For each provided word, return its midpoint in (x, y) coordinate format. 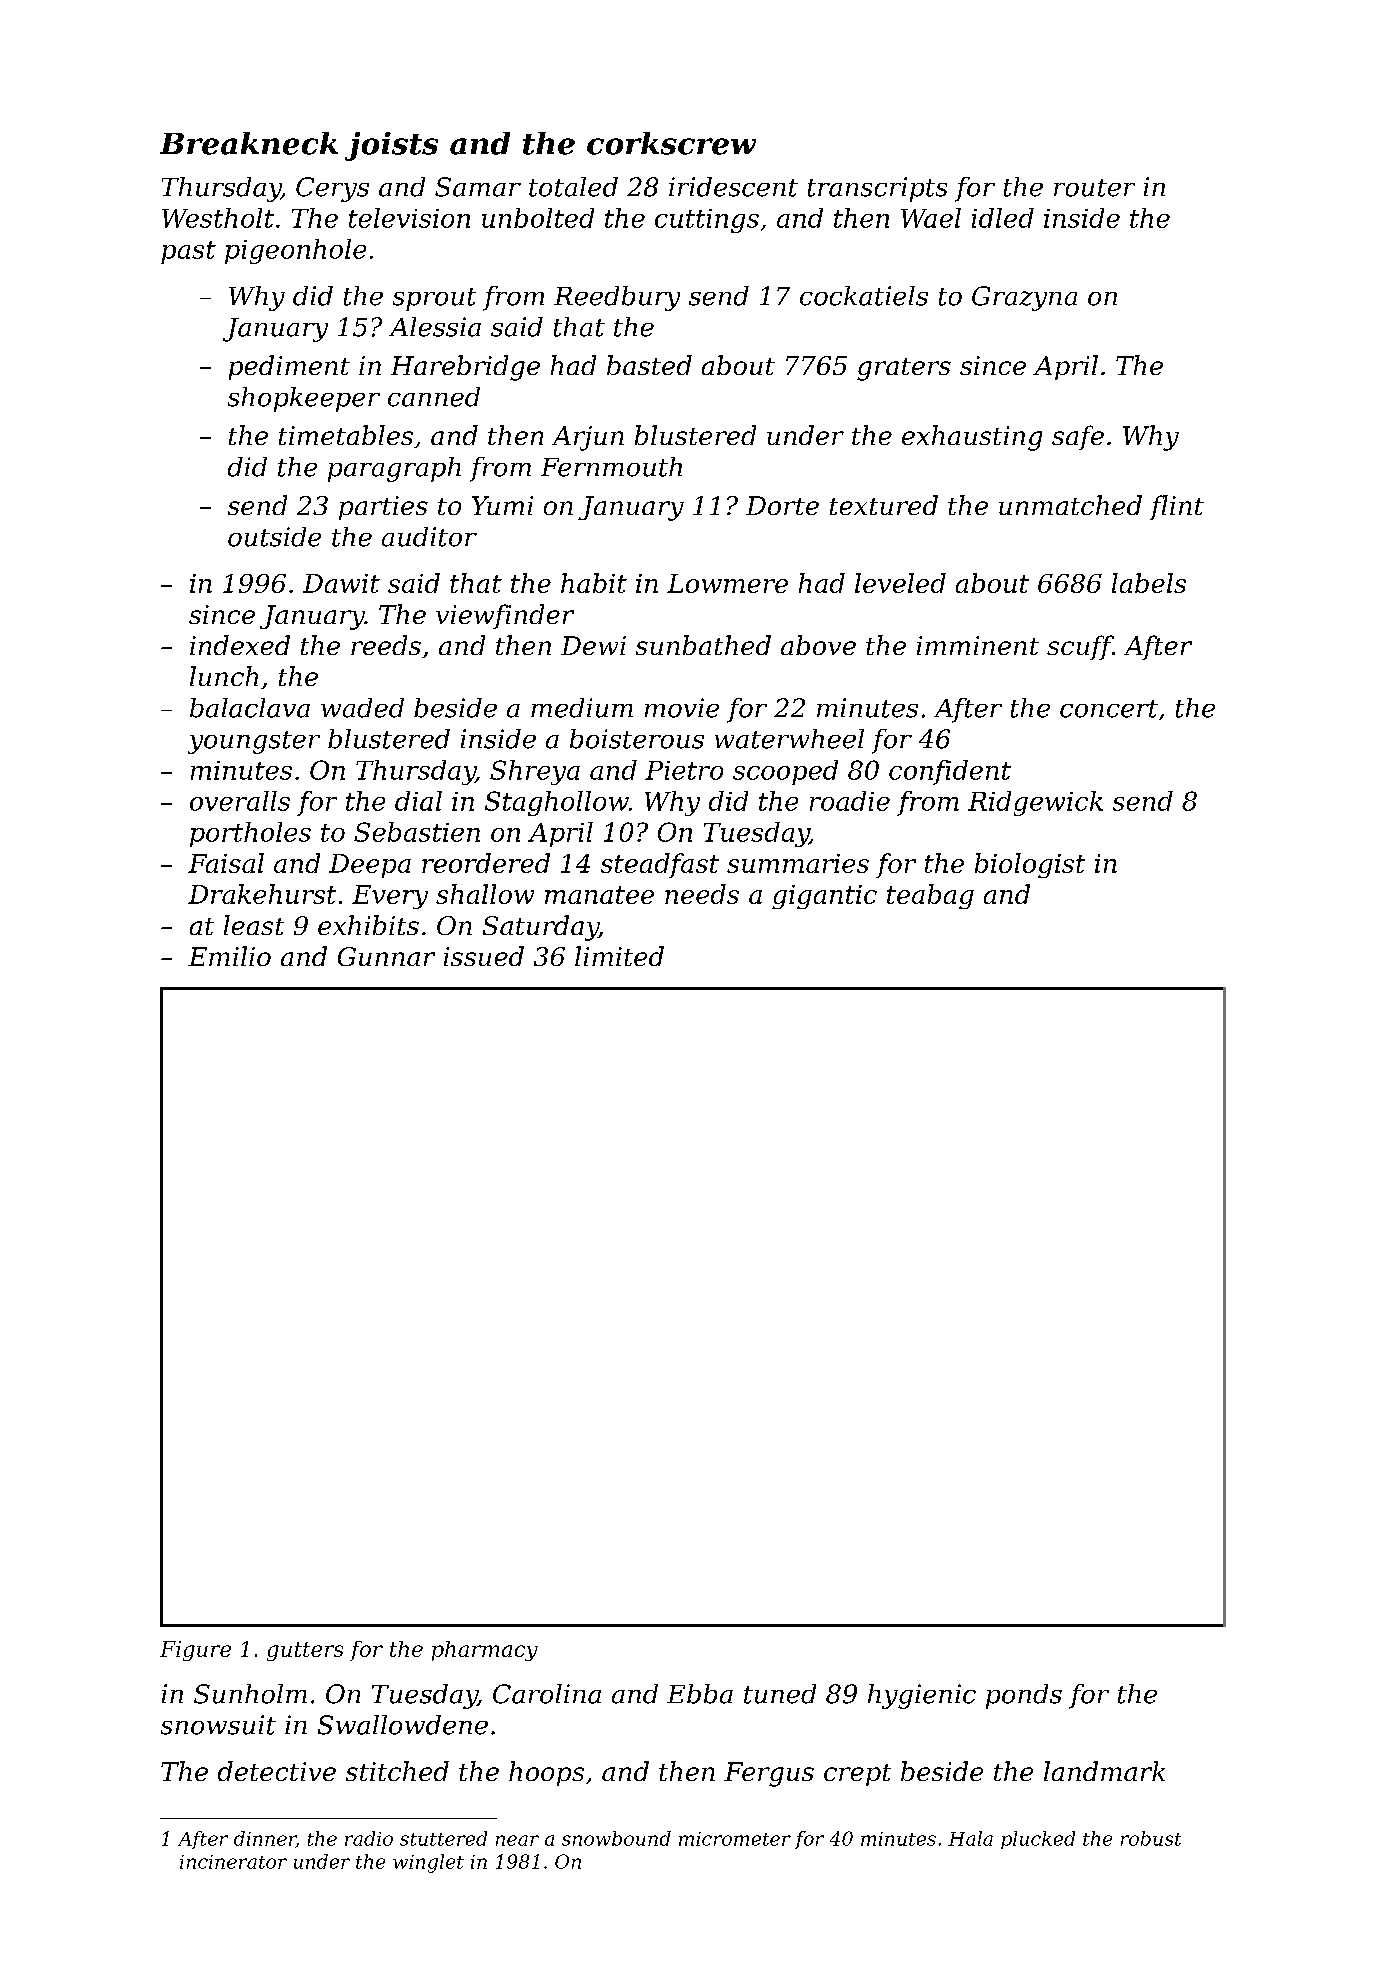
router (1094, 188)
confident (950, 772)
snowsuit (218, 1725)
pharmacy (485, 1651)
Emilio (229, 956)
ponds (1024, 1696)
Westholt (218, 218)
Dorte (782, 505)
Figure (195, 1651)
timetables (346, 435)
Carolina (547, 1694)
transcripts (877, 189)
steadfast (660, 865)
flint (1177, 507)
